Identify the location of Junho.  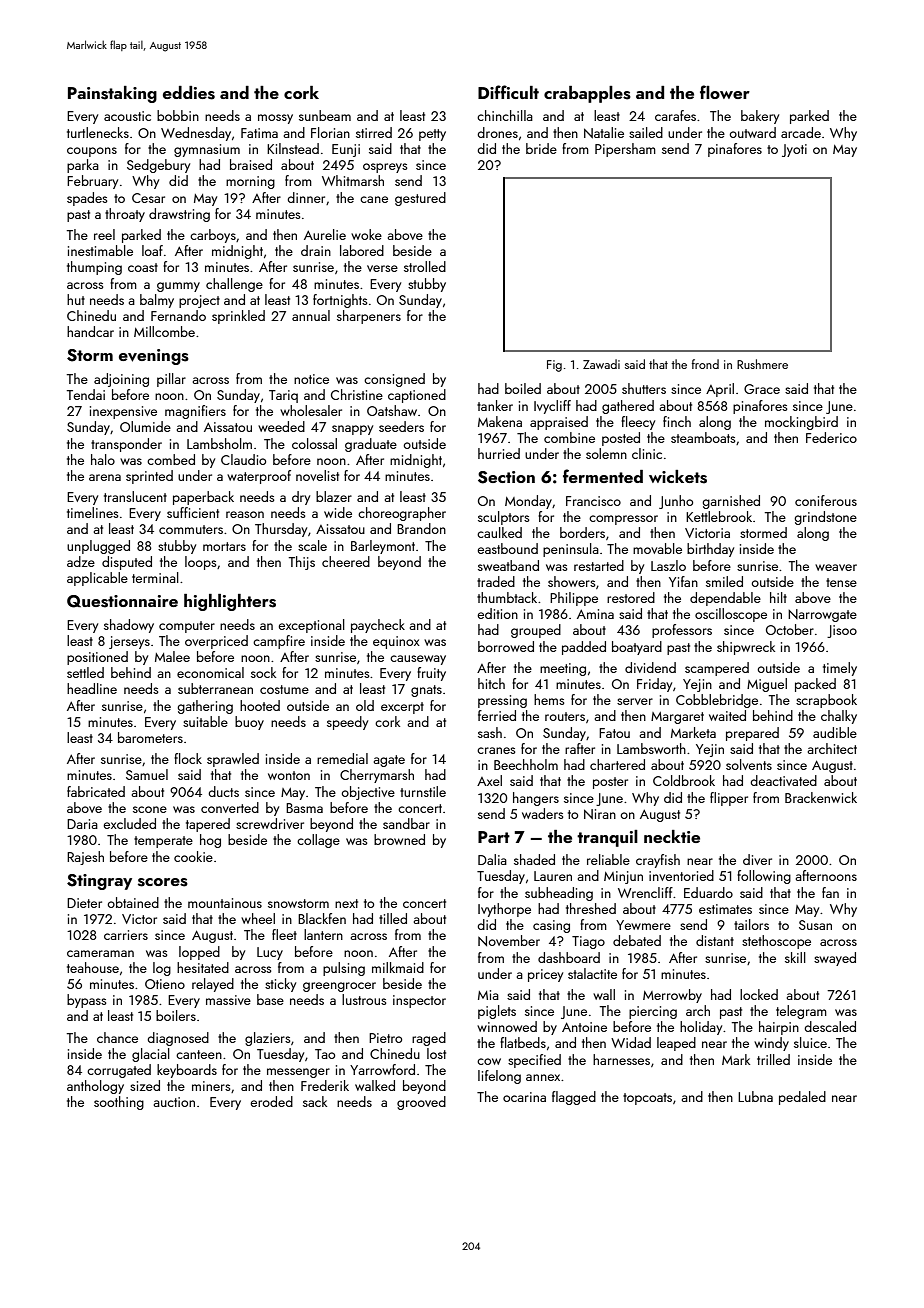
(676, 502).
